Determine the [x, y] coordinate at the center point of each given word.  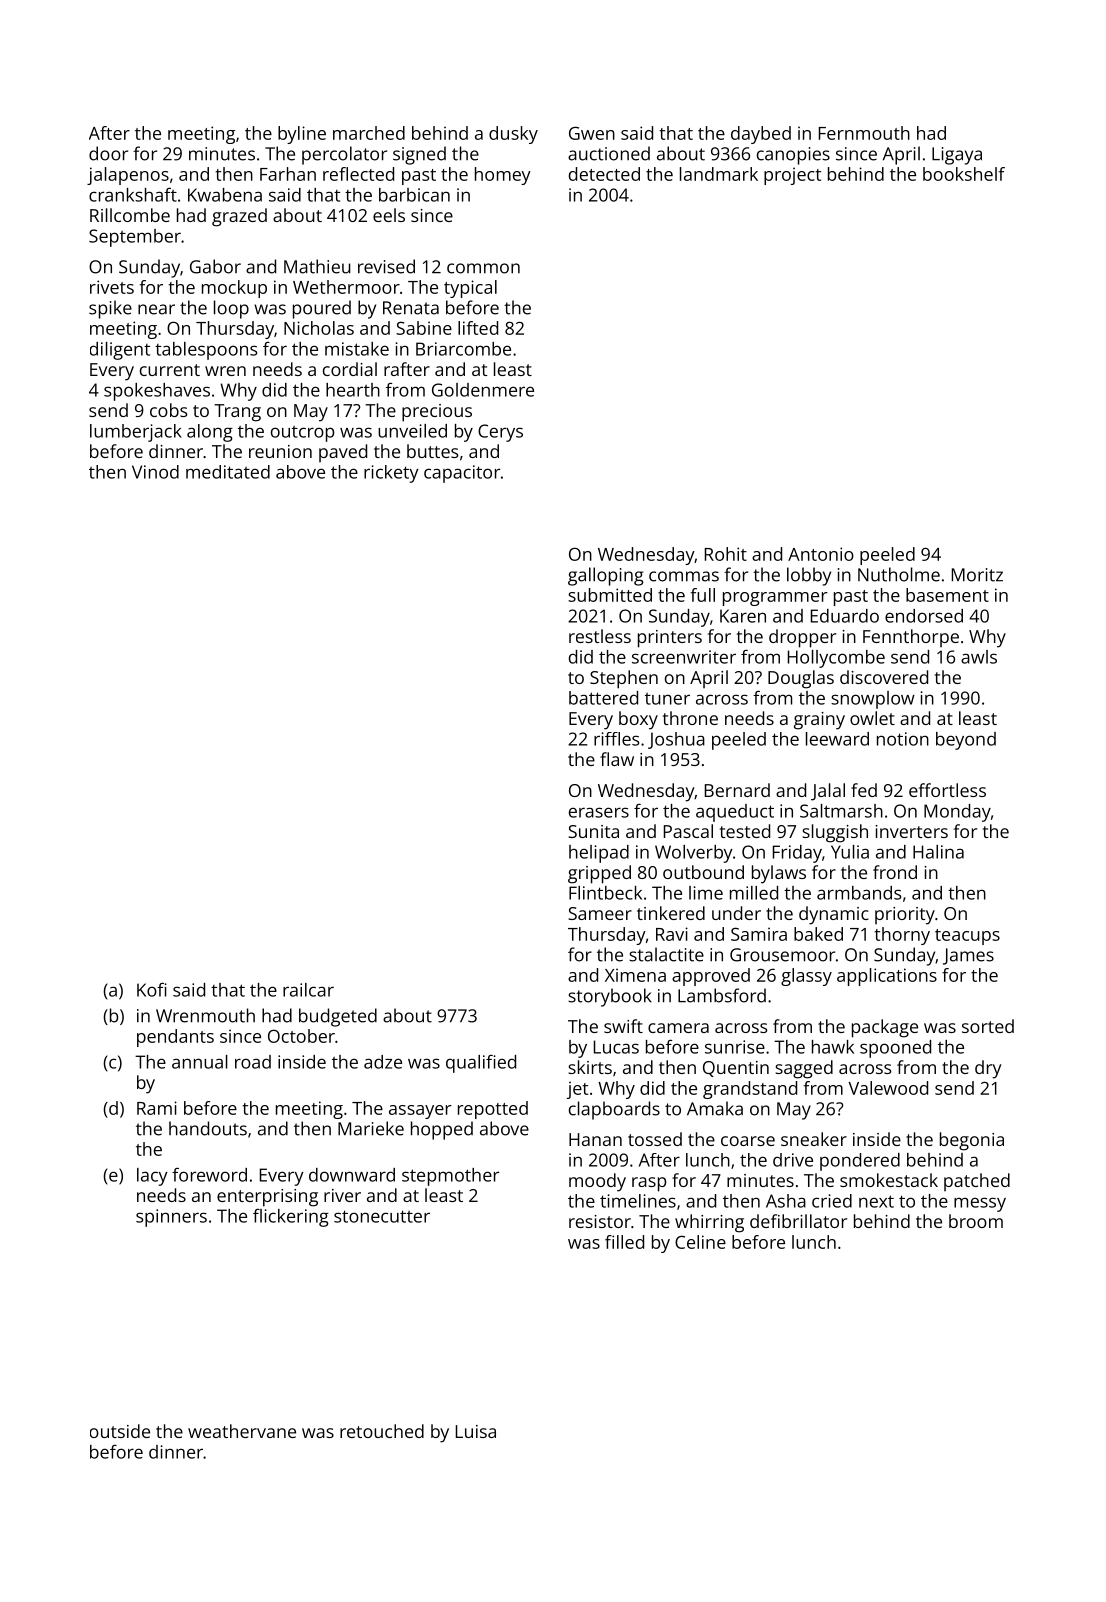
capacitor [462, 474]
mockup [234, 289]
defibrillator [798, 1221]
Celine [700, 1242]
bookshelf [964, 174]
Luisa [476, 1431]
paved [343, 453]
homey [503, 176]
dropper [802, 638]
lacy [152, 1177]
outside [120, 1431]
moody [597, 1182]
